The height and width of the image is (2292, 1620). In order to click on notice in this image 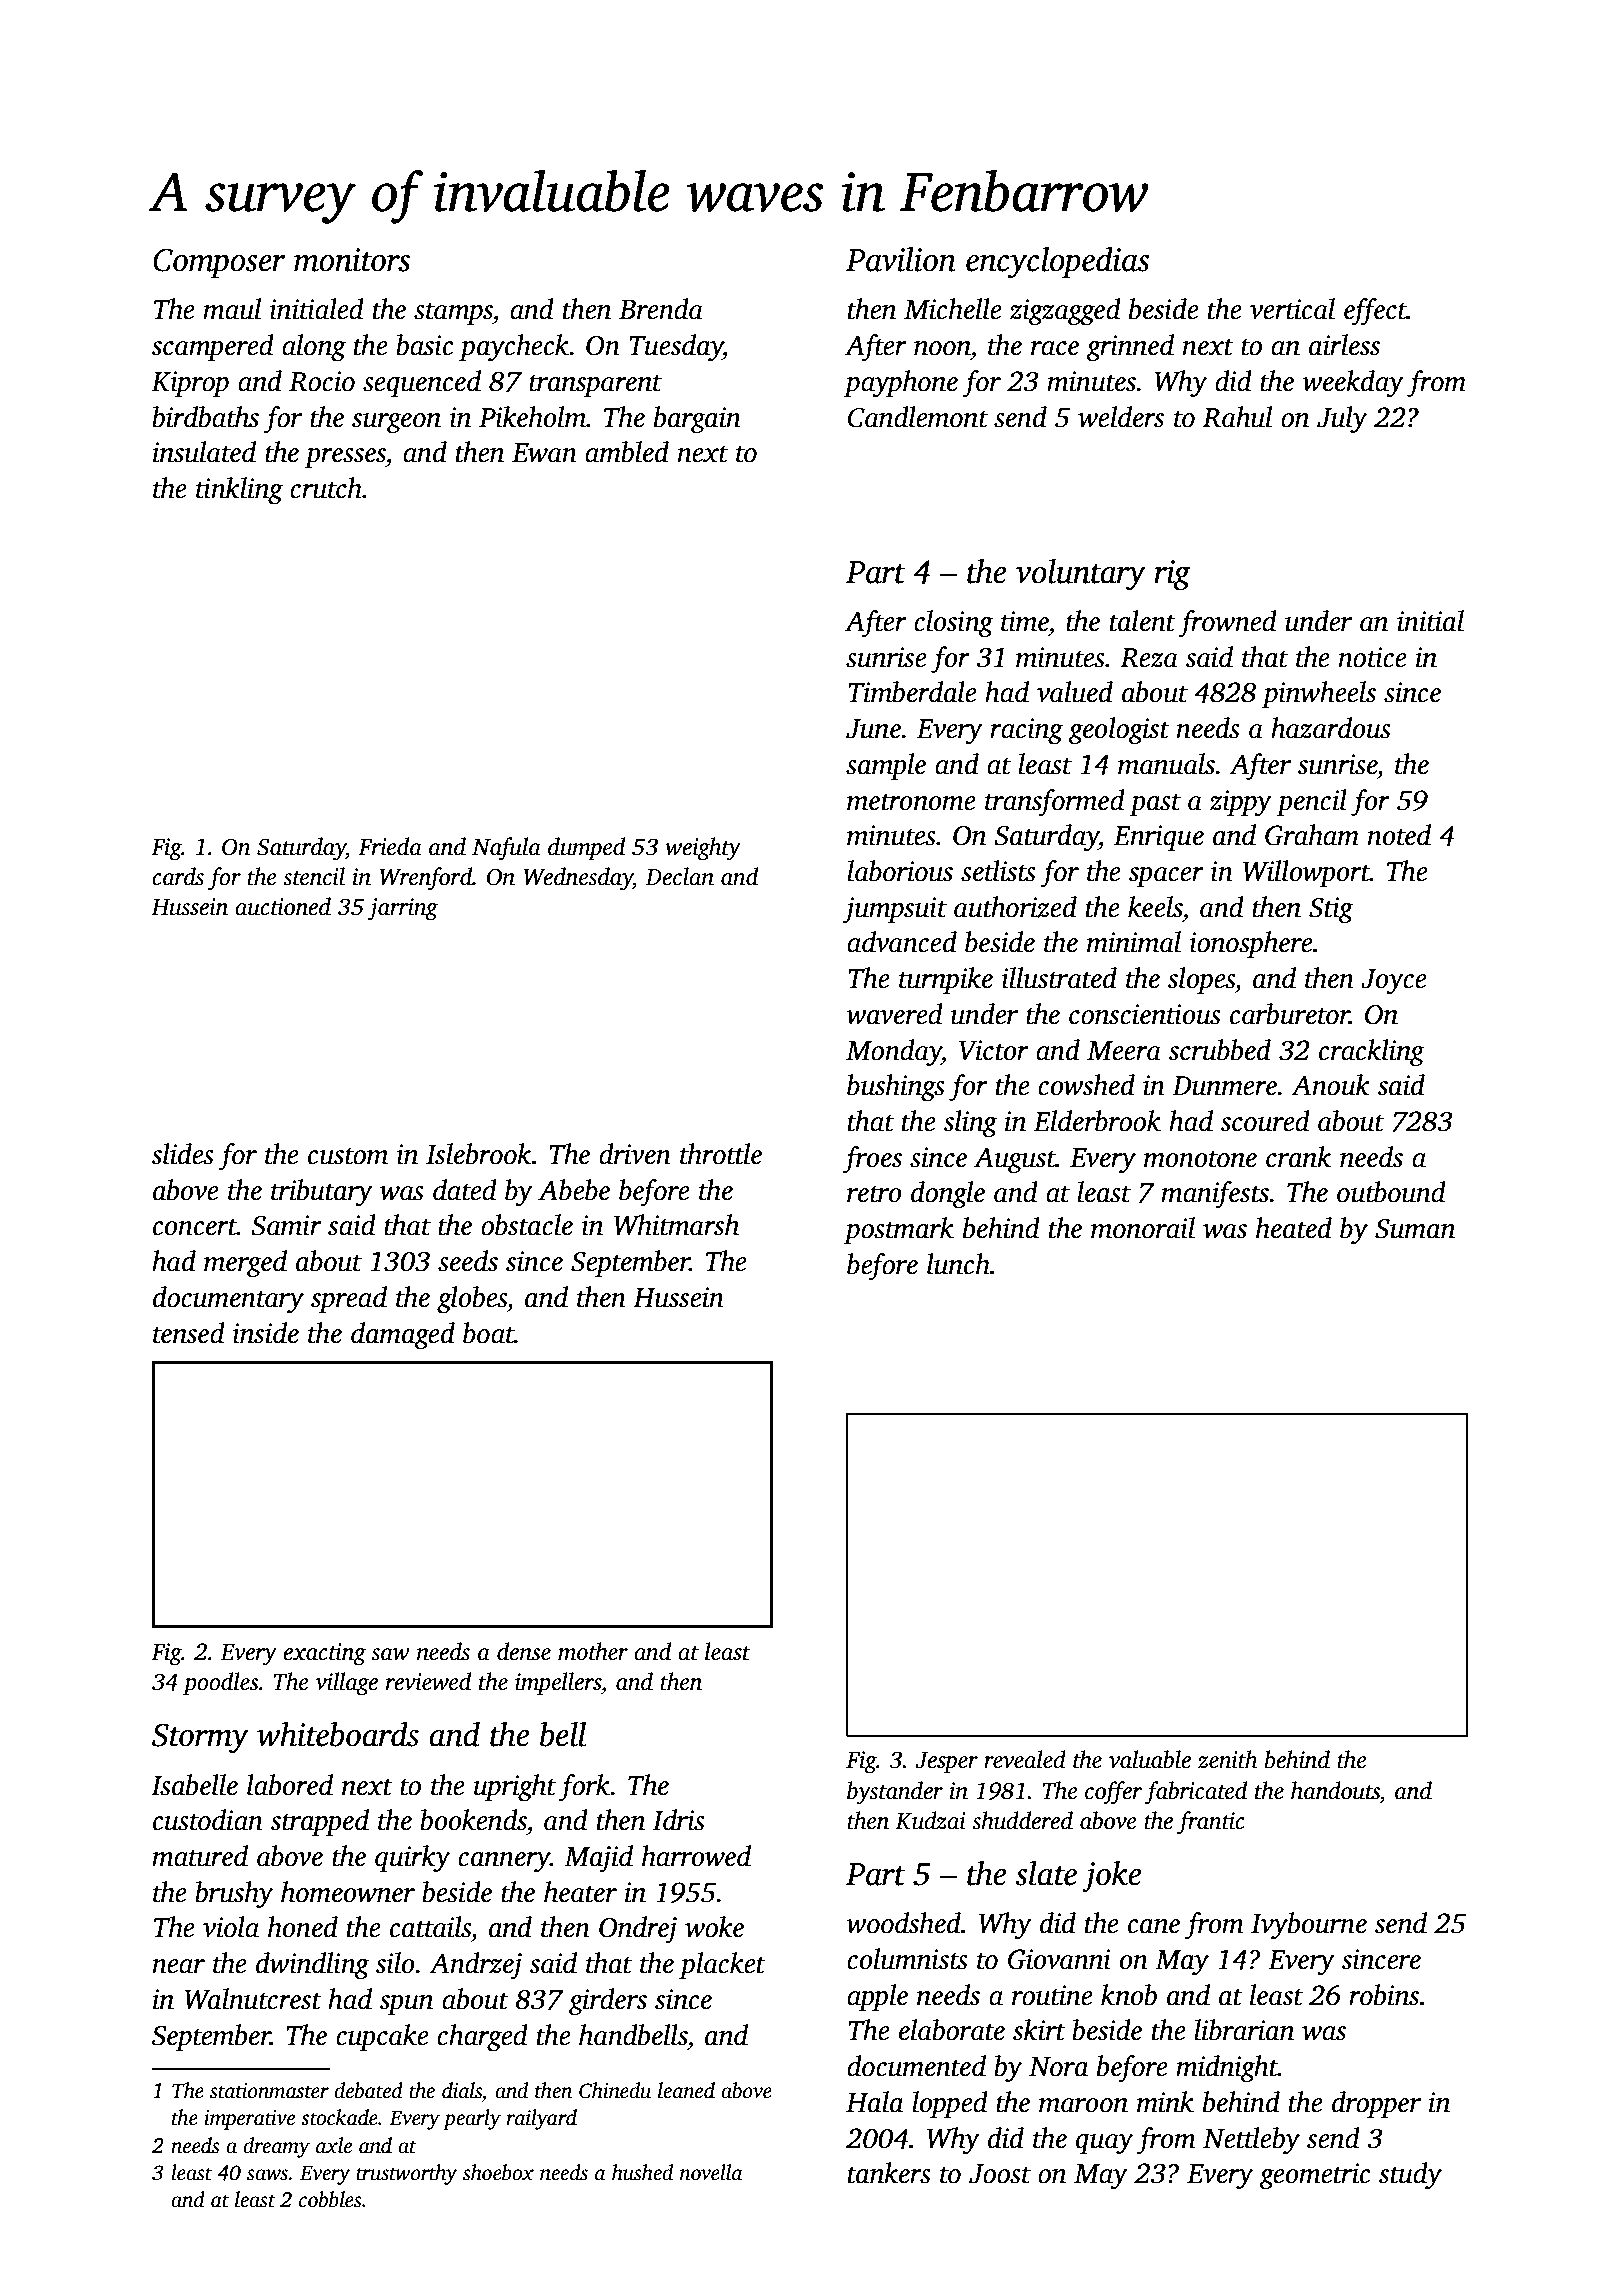, I will do `click(1372, 657)`.
